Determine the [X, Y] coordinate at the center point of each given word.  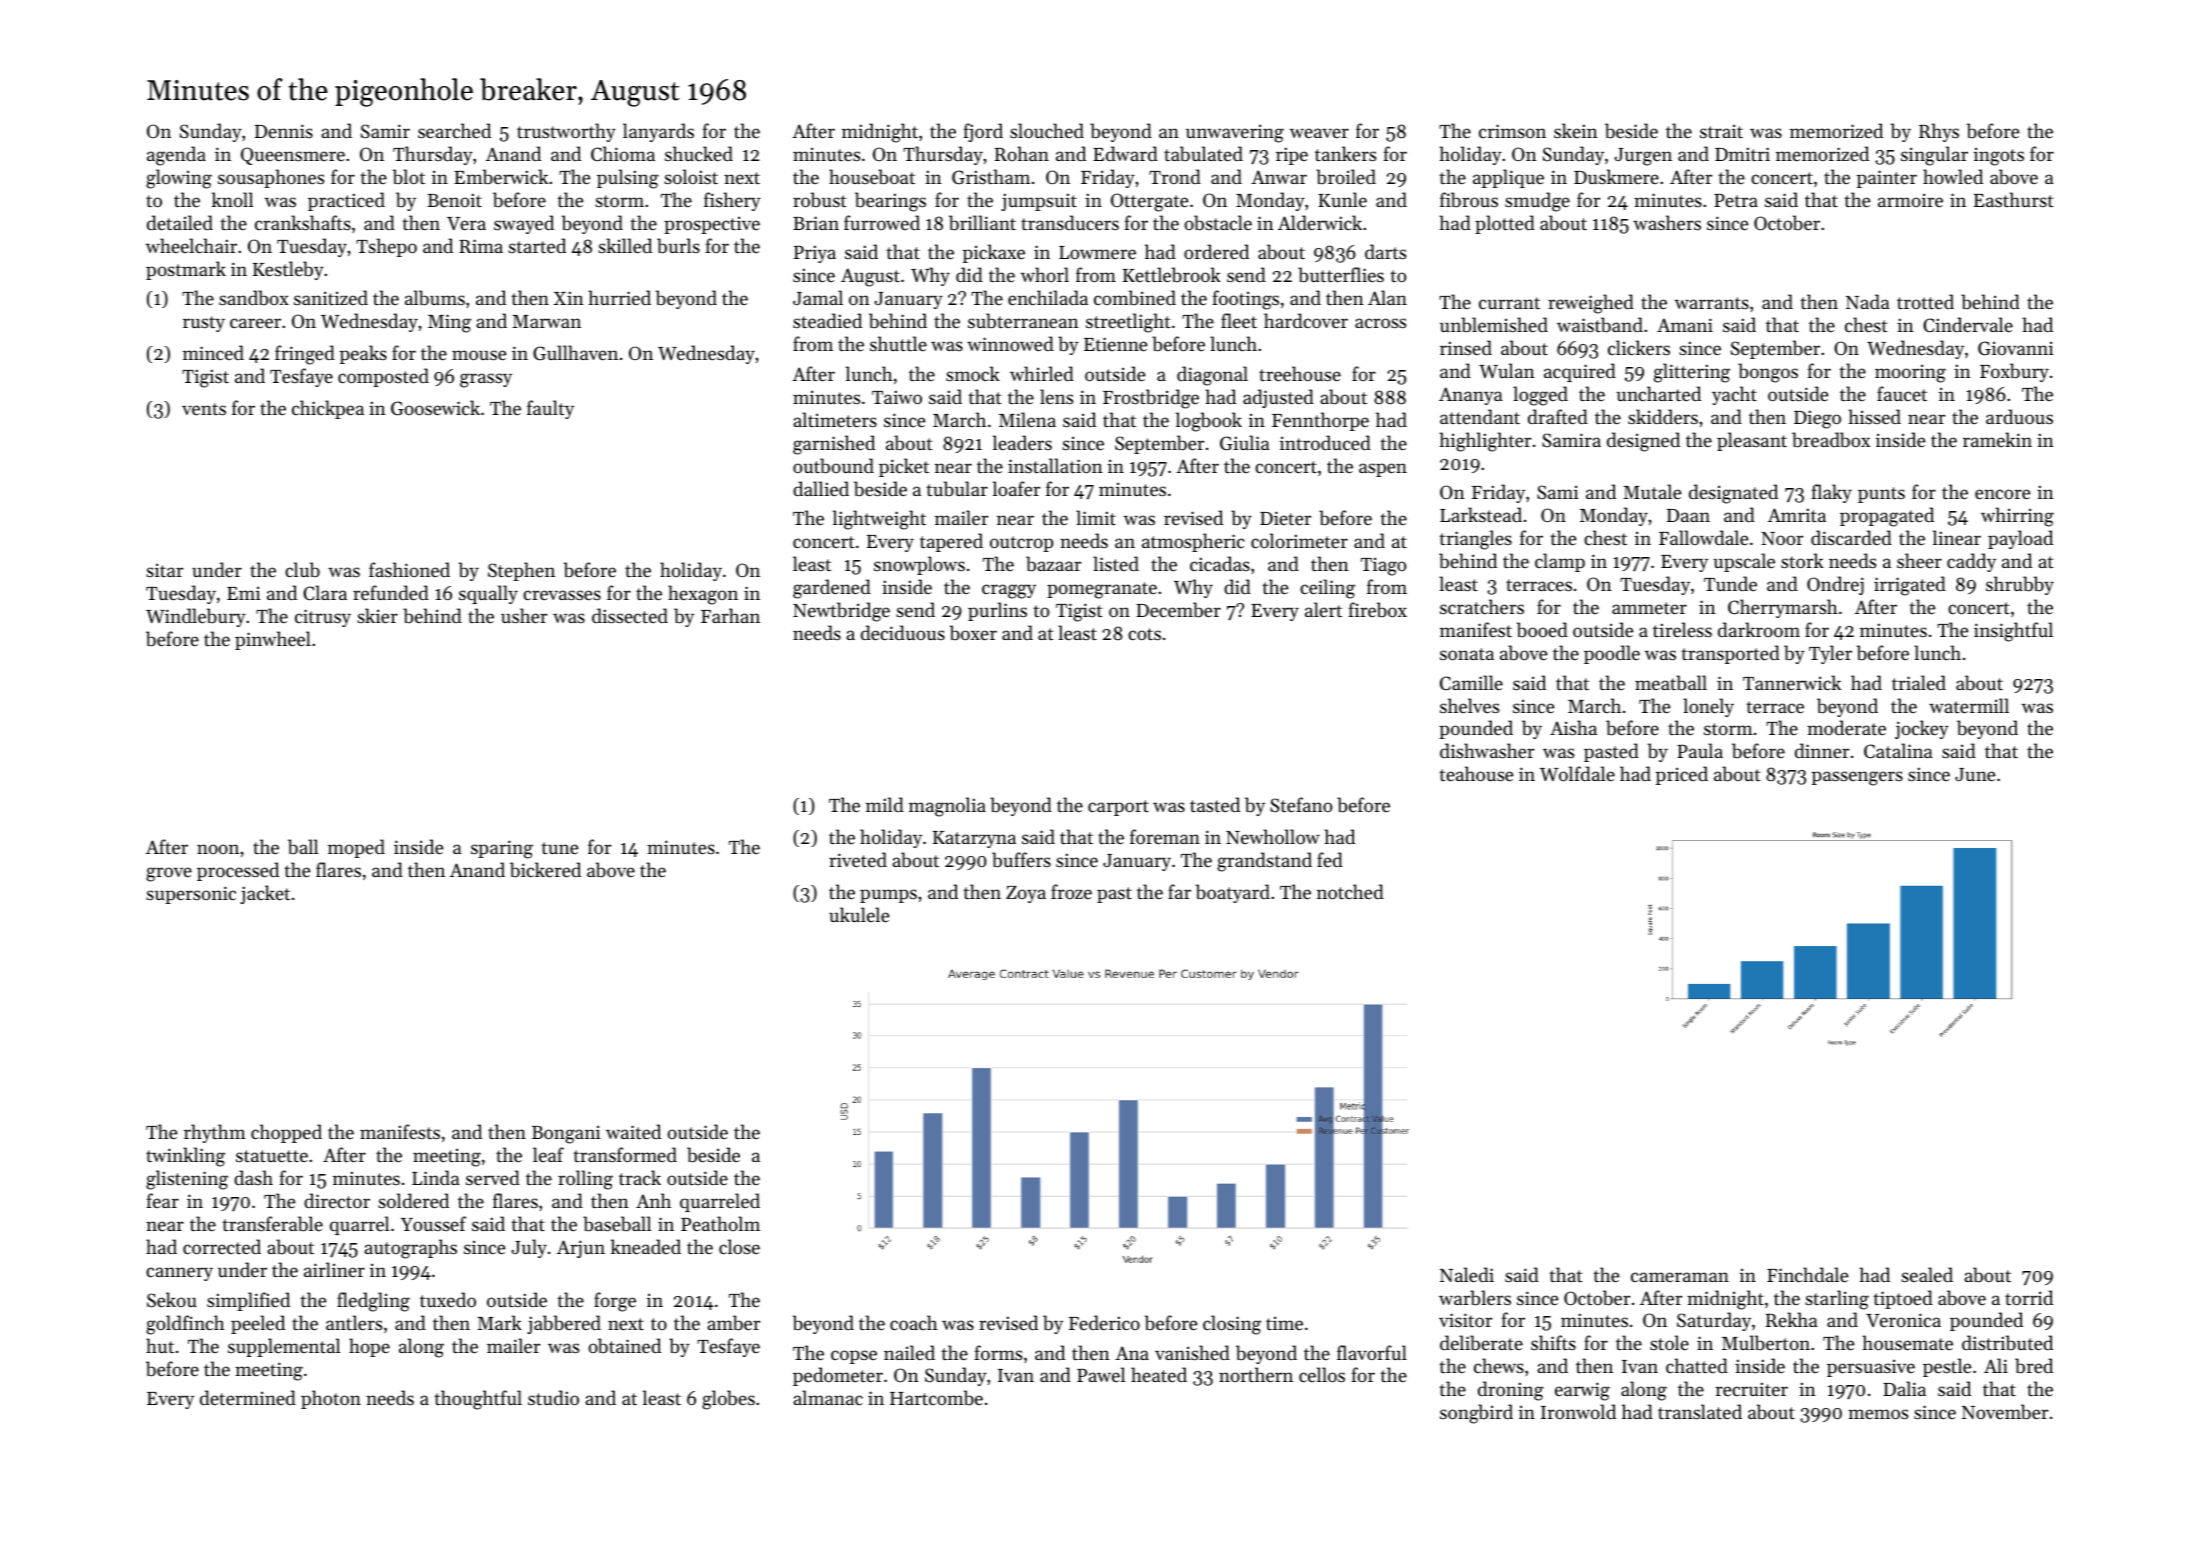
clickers [1639, 347]
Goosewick [435, 408]
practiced [346, 201]
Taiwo [897, 397]
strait [1721, 131]
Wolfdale [1577, 773]
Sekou [172, 1300]
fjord [983, 132]
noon [218, 849]
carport [1118, 808]
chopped [286, 1133]
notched [1350, 891]
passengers [1857, 778]
